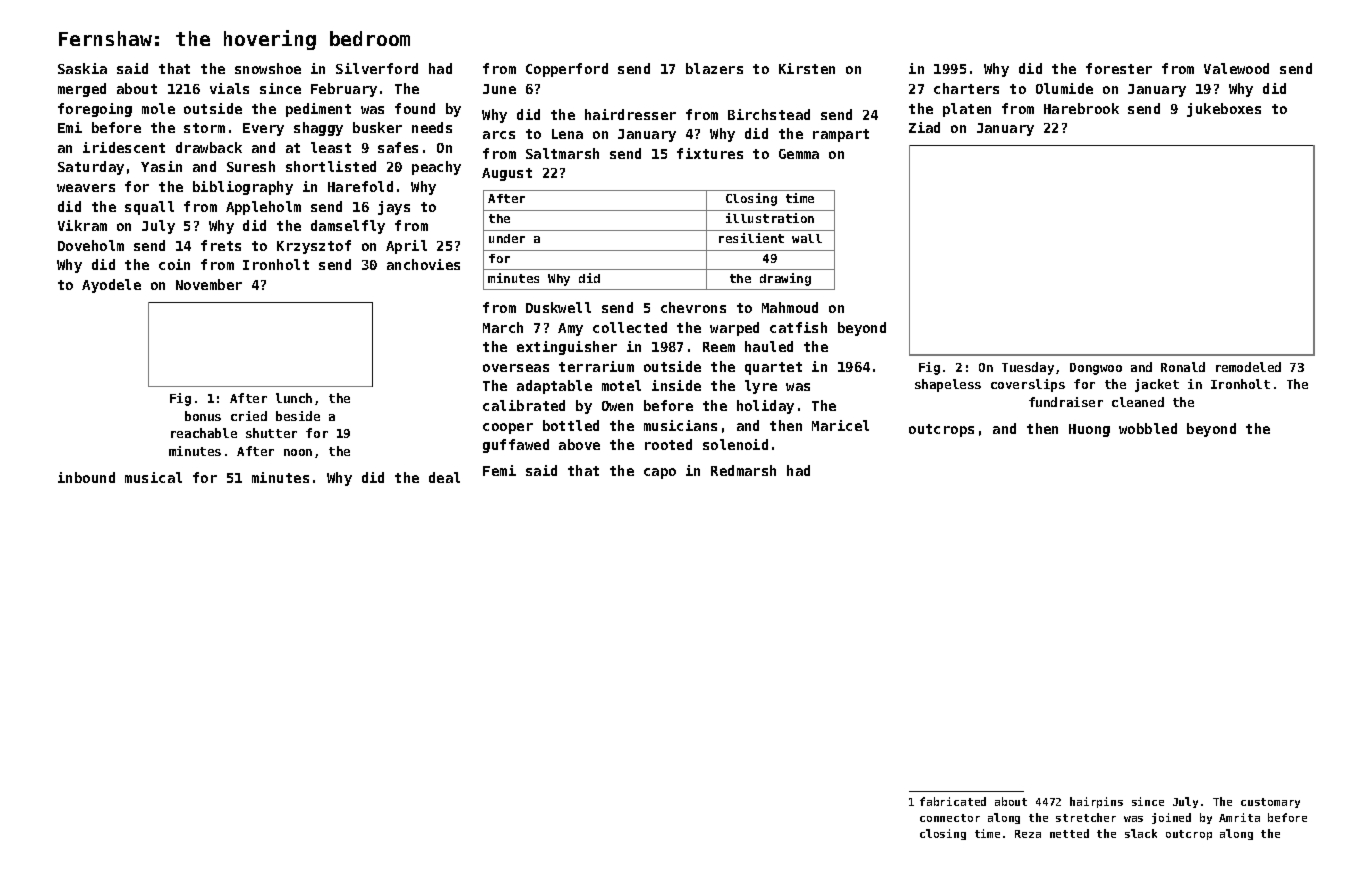 This page has width=1372, height=887. I want to click on June, so click(499, 89).
